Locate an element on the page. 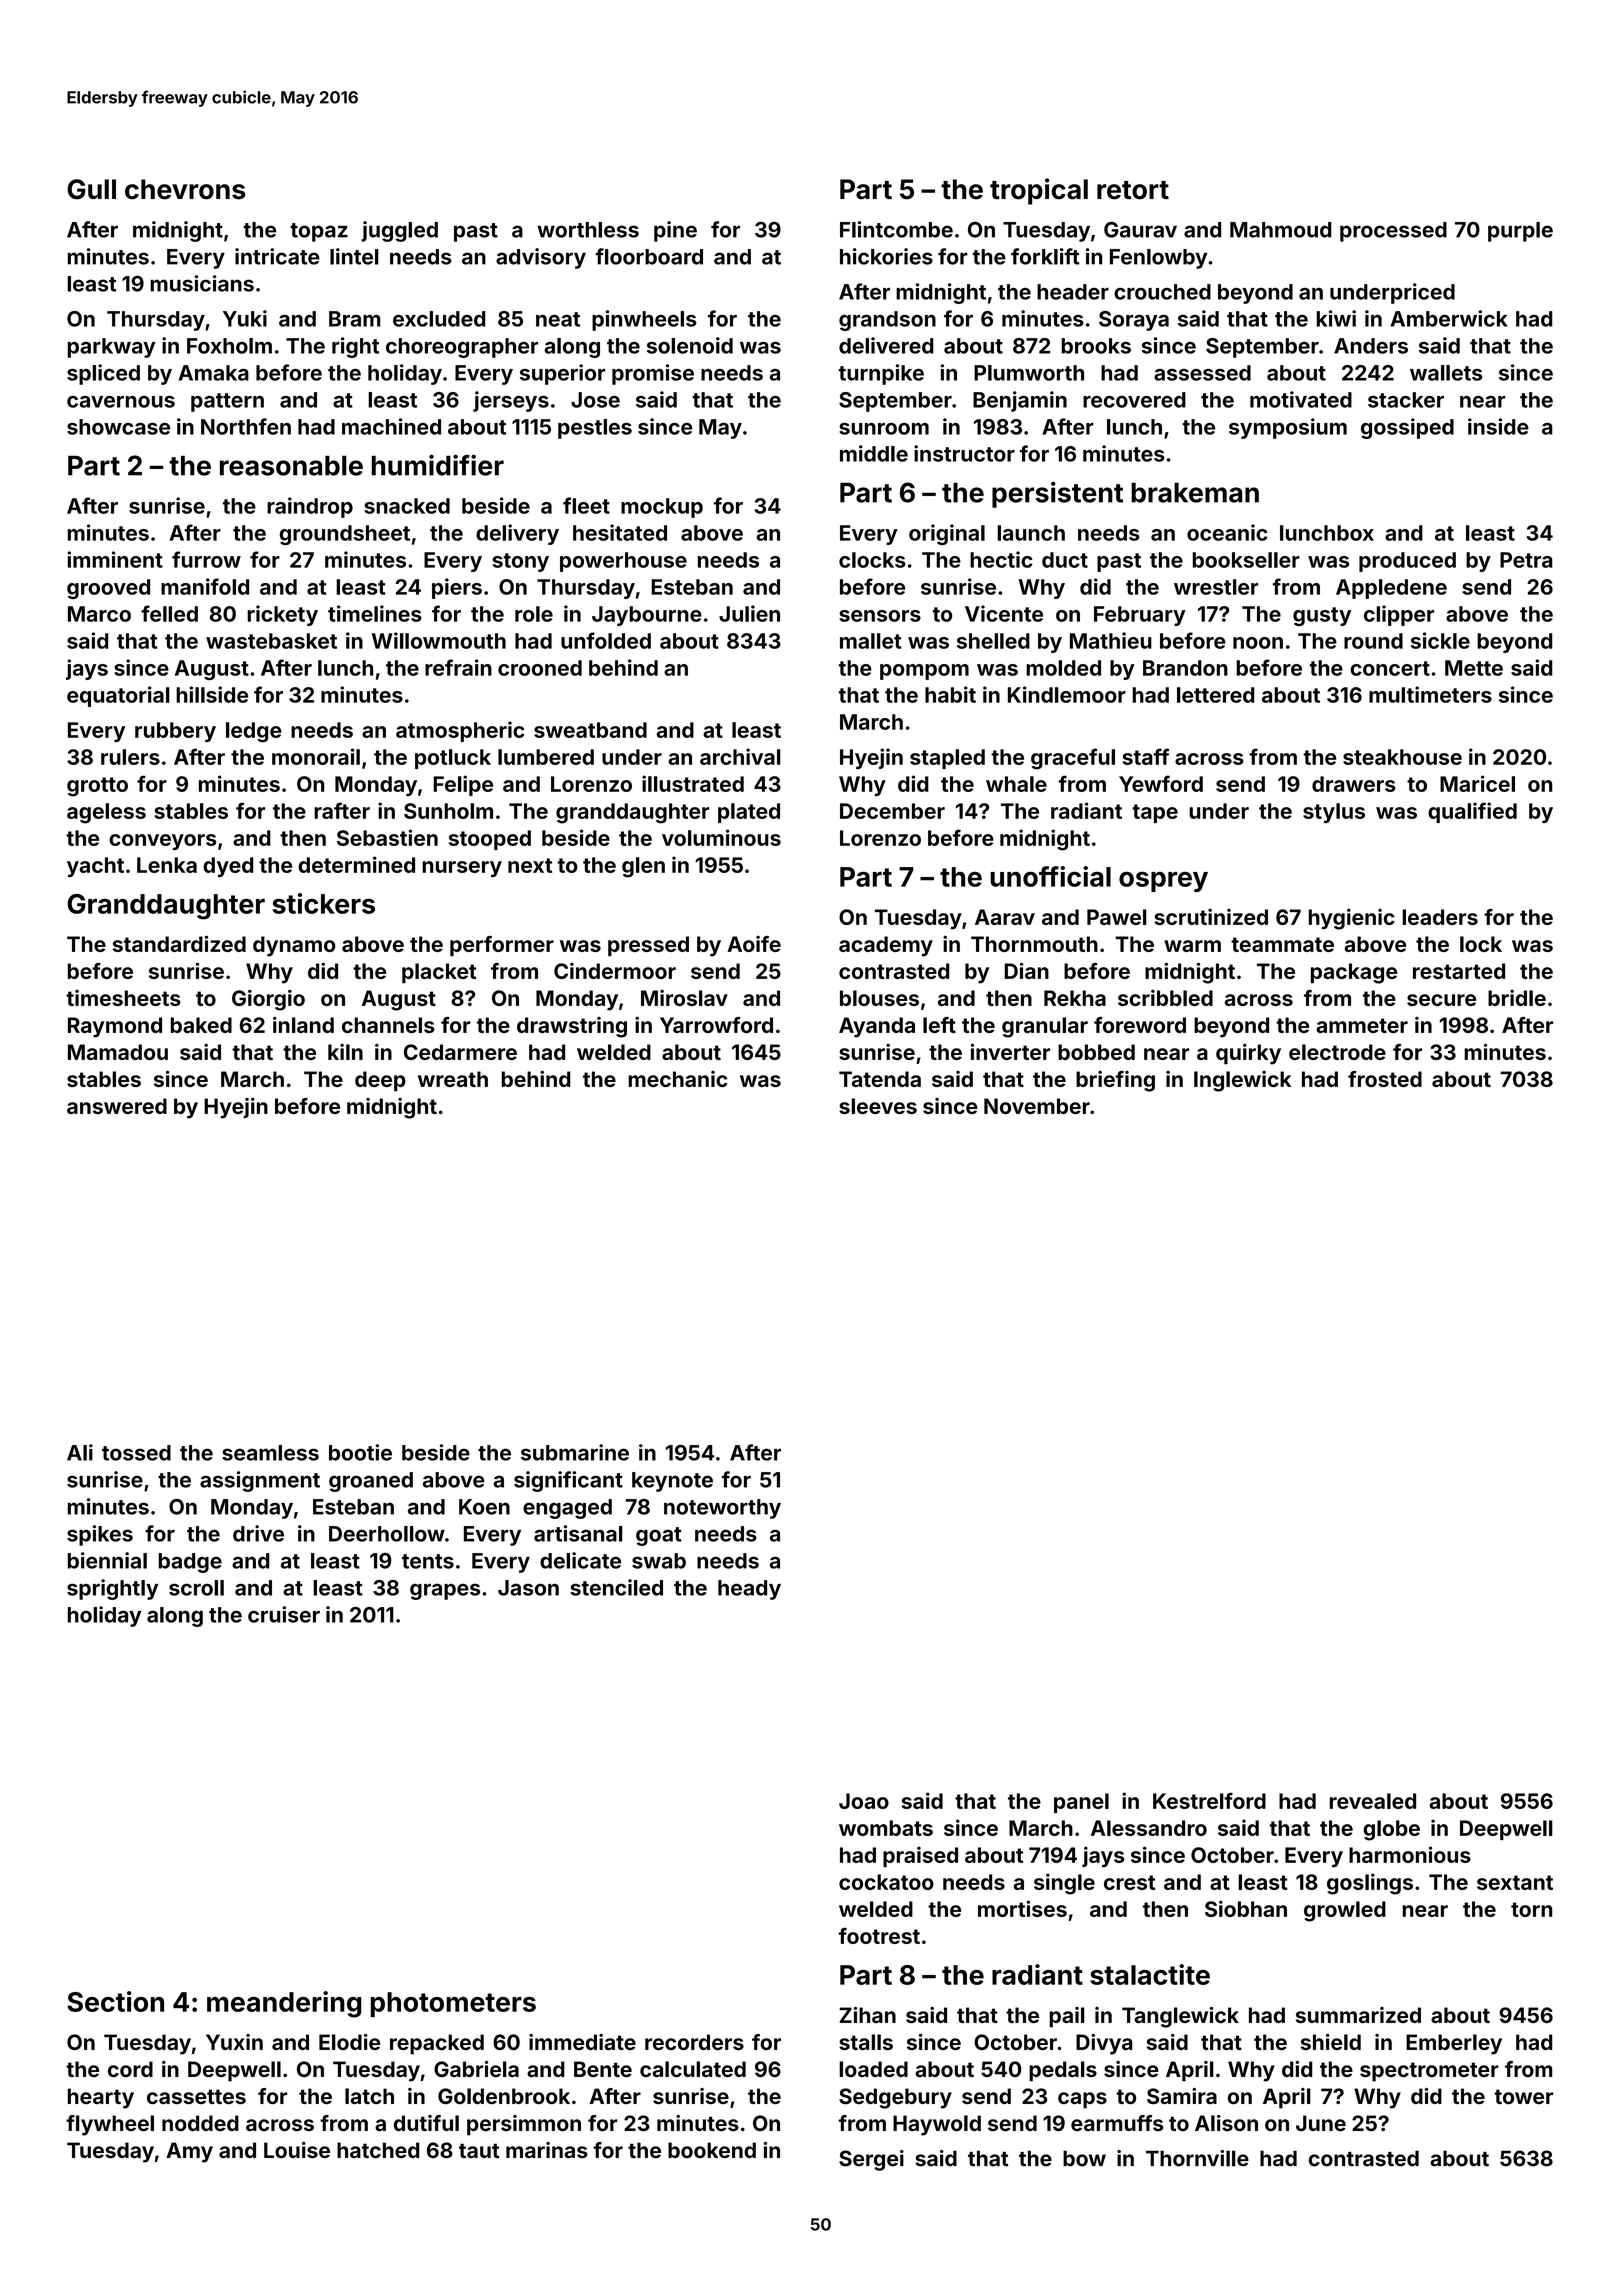 Image resolution: width=1620 pixels, height=2292 pixels. ledge is located at coordinates (254, 732).
